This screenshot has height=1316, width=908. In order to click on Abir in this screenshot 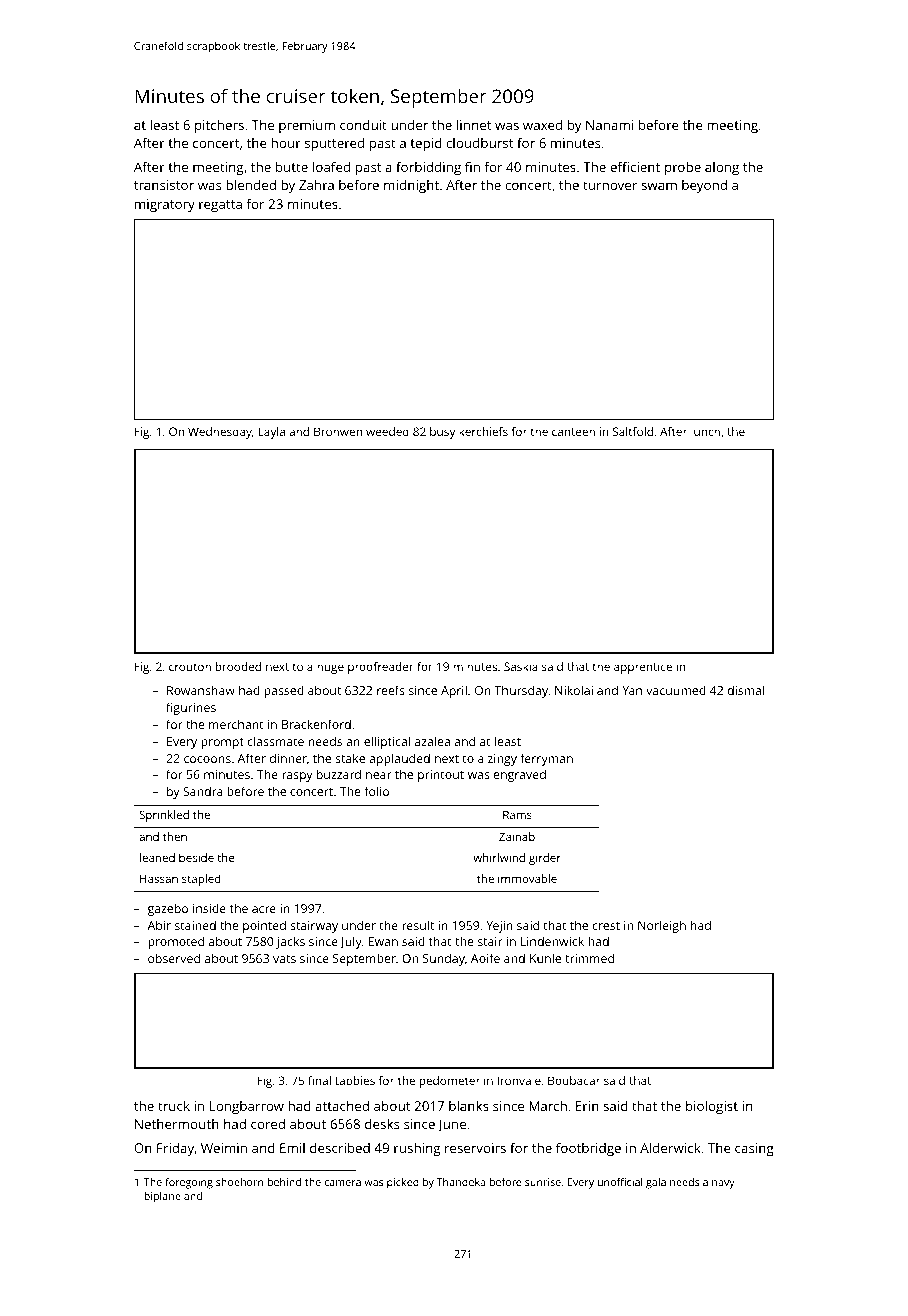, I will do `click(159, 925)`.
